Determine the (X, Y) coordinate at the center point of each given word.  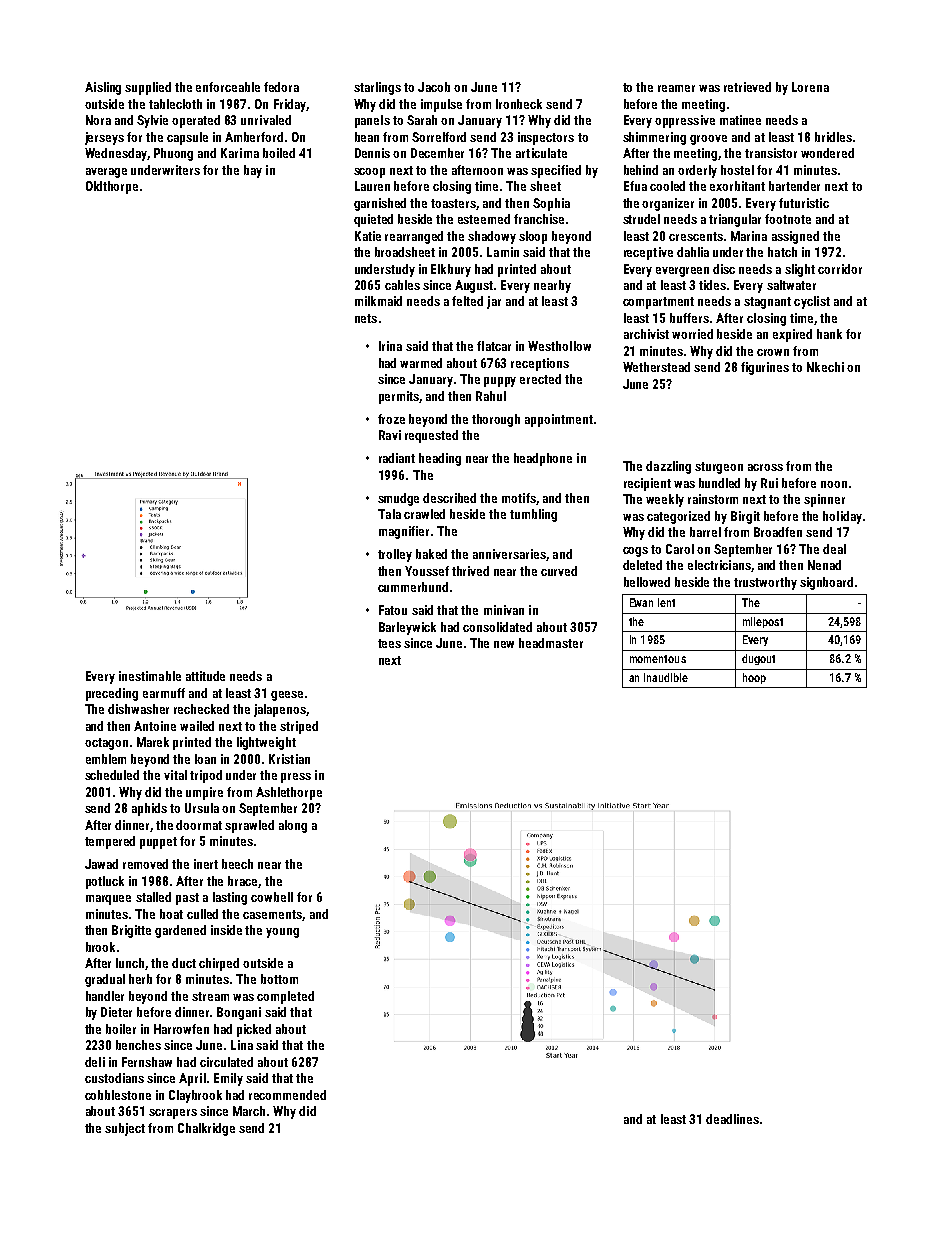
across (765, 467)
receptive (648, 253)
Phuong (173, 154)
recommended (287, 1095)
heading (440, 459)
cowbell (272, 897)
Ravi (390, 435)
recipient (647, 484)
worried (692, 334)
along (293, 826)
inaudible (666, 677)
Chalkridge (206, 1129)
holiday (842, 517)
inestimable (150, 676)
